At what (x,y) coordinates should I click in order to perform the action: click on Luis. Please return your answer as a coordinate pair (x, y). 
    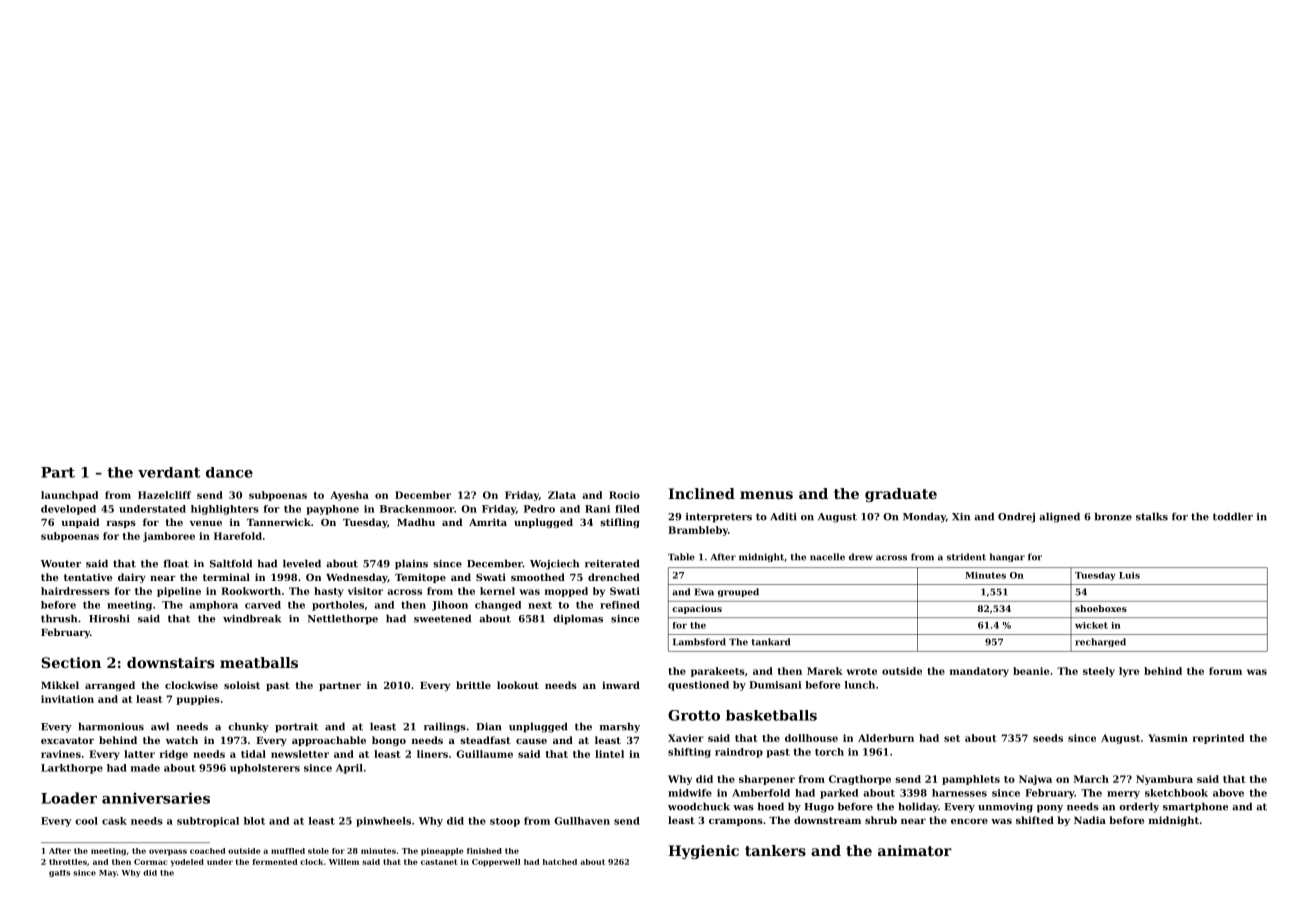
    Looking at the image, I should click on (1129, 575).
